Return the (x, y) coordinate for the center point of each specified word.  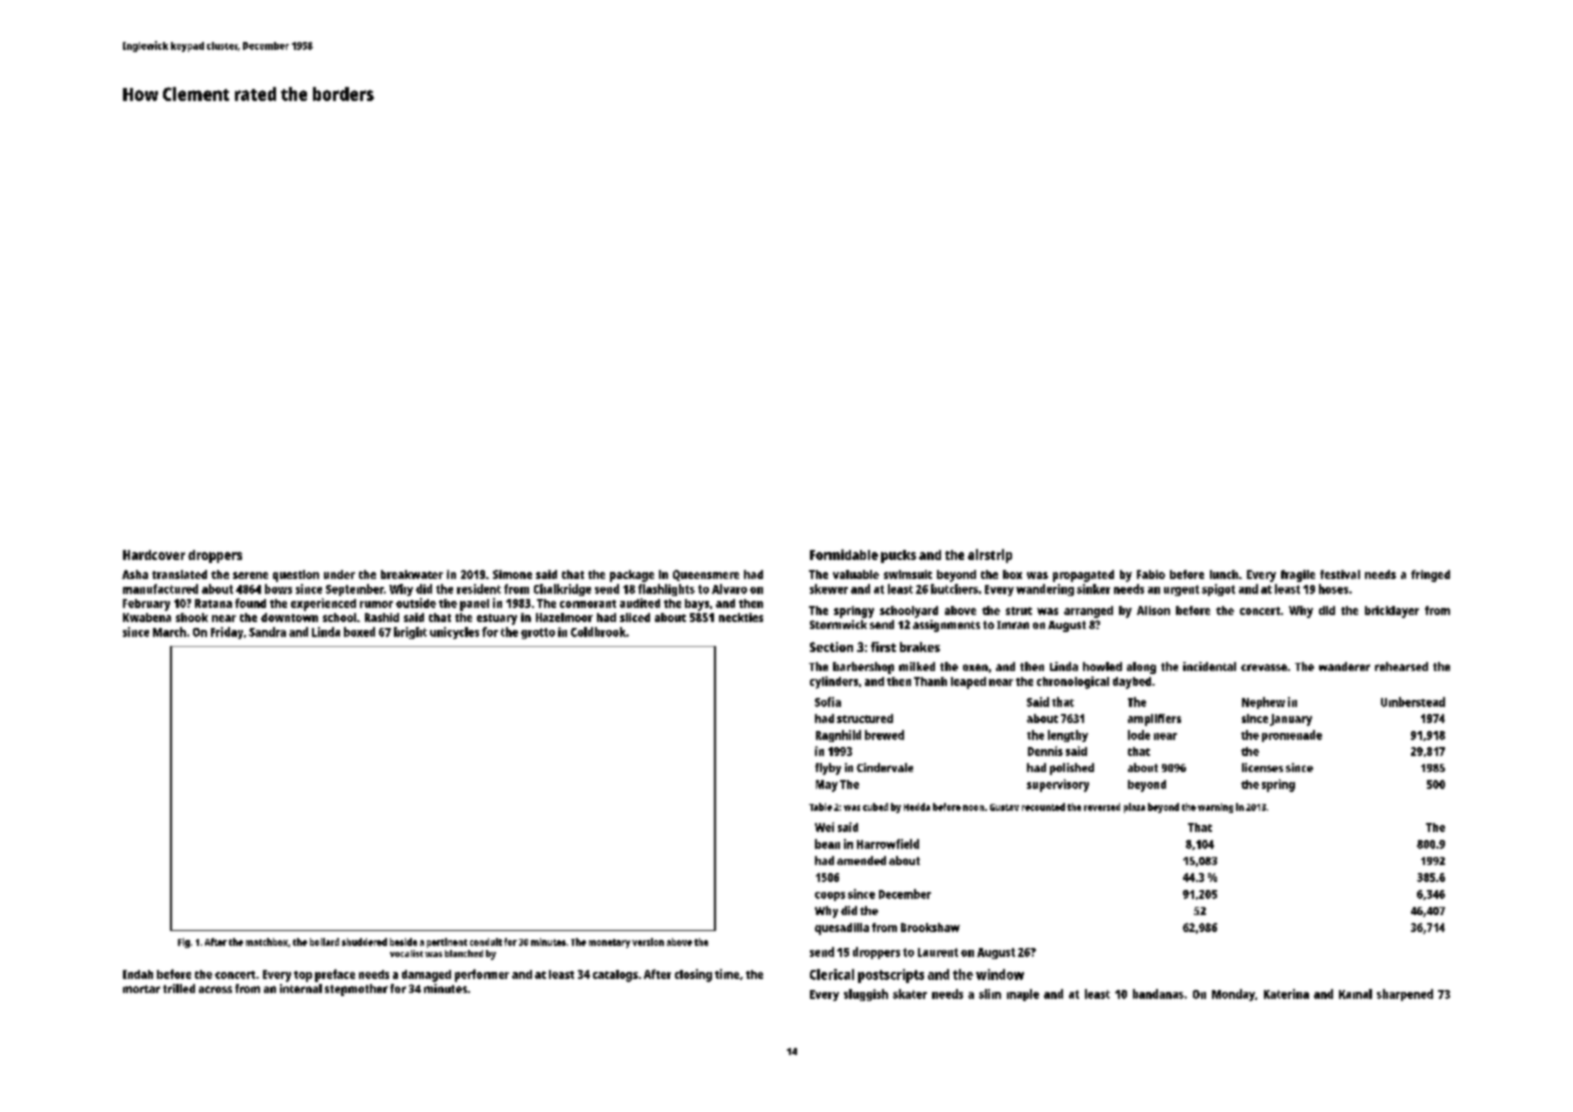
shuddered (364, 942)
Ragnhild (838, 736)
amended (861, 860)
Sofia (828, 702)
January (1291, 720)
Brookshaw (930, 927)
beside (403, 942)
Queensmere (706, 575)
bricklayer (1392, 612)
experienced (323, 604)
